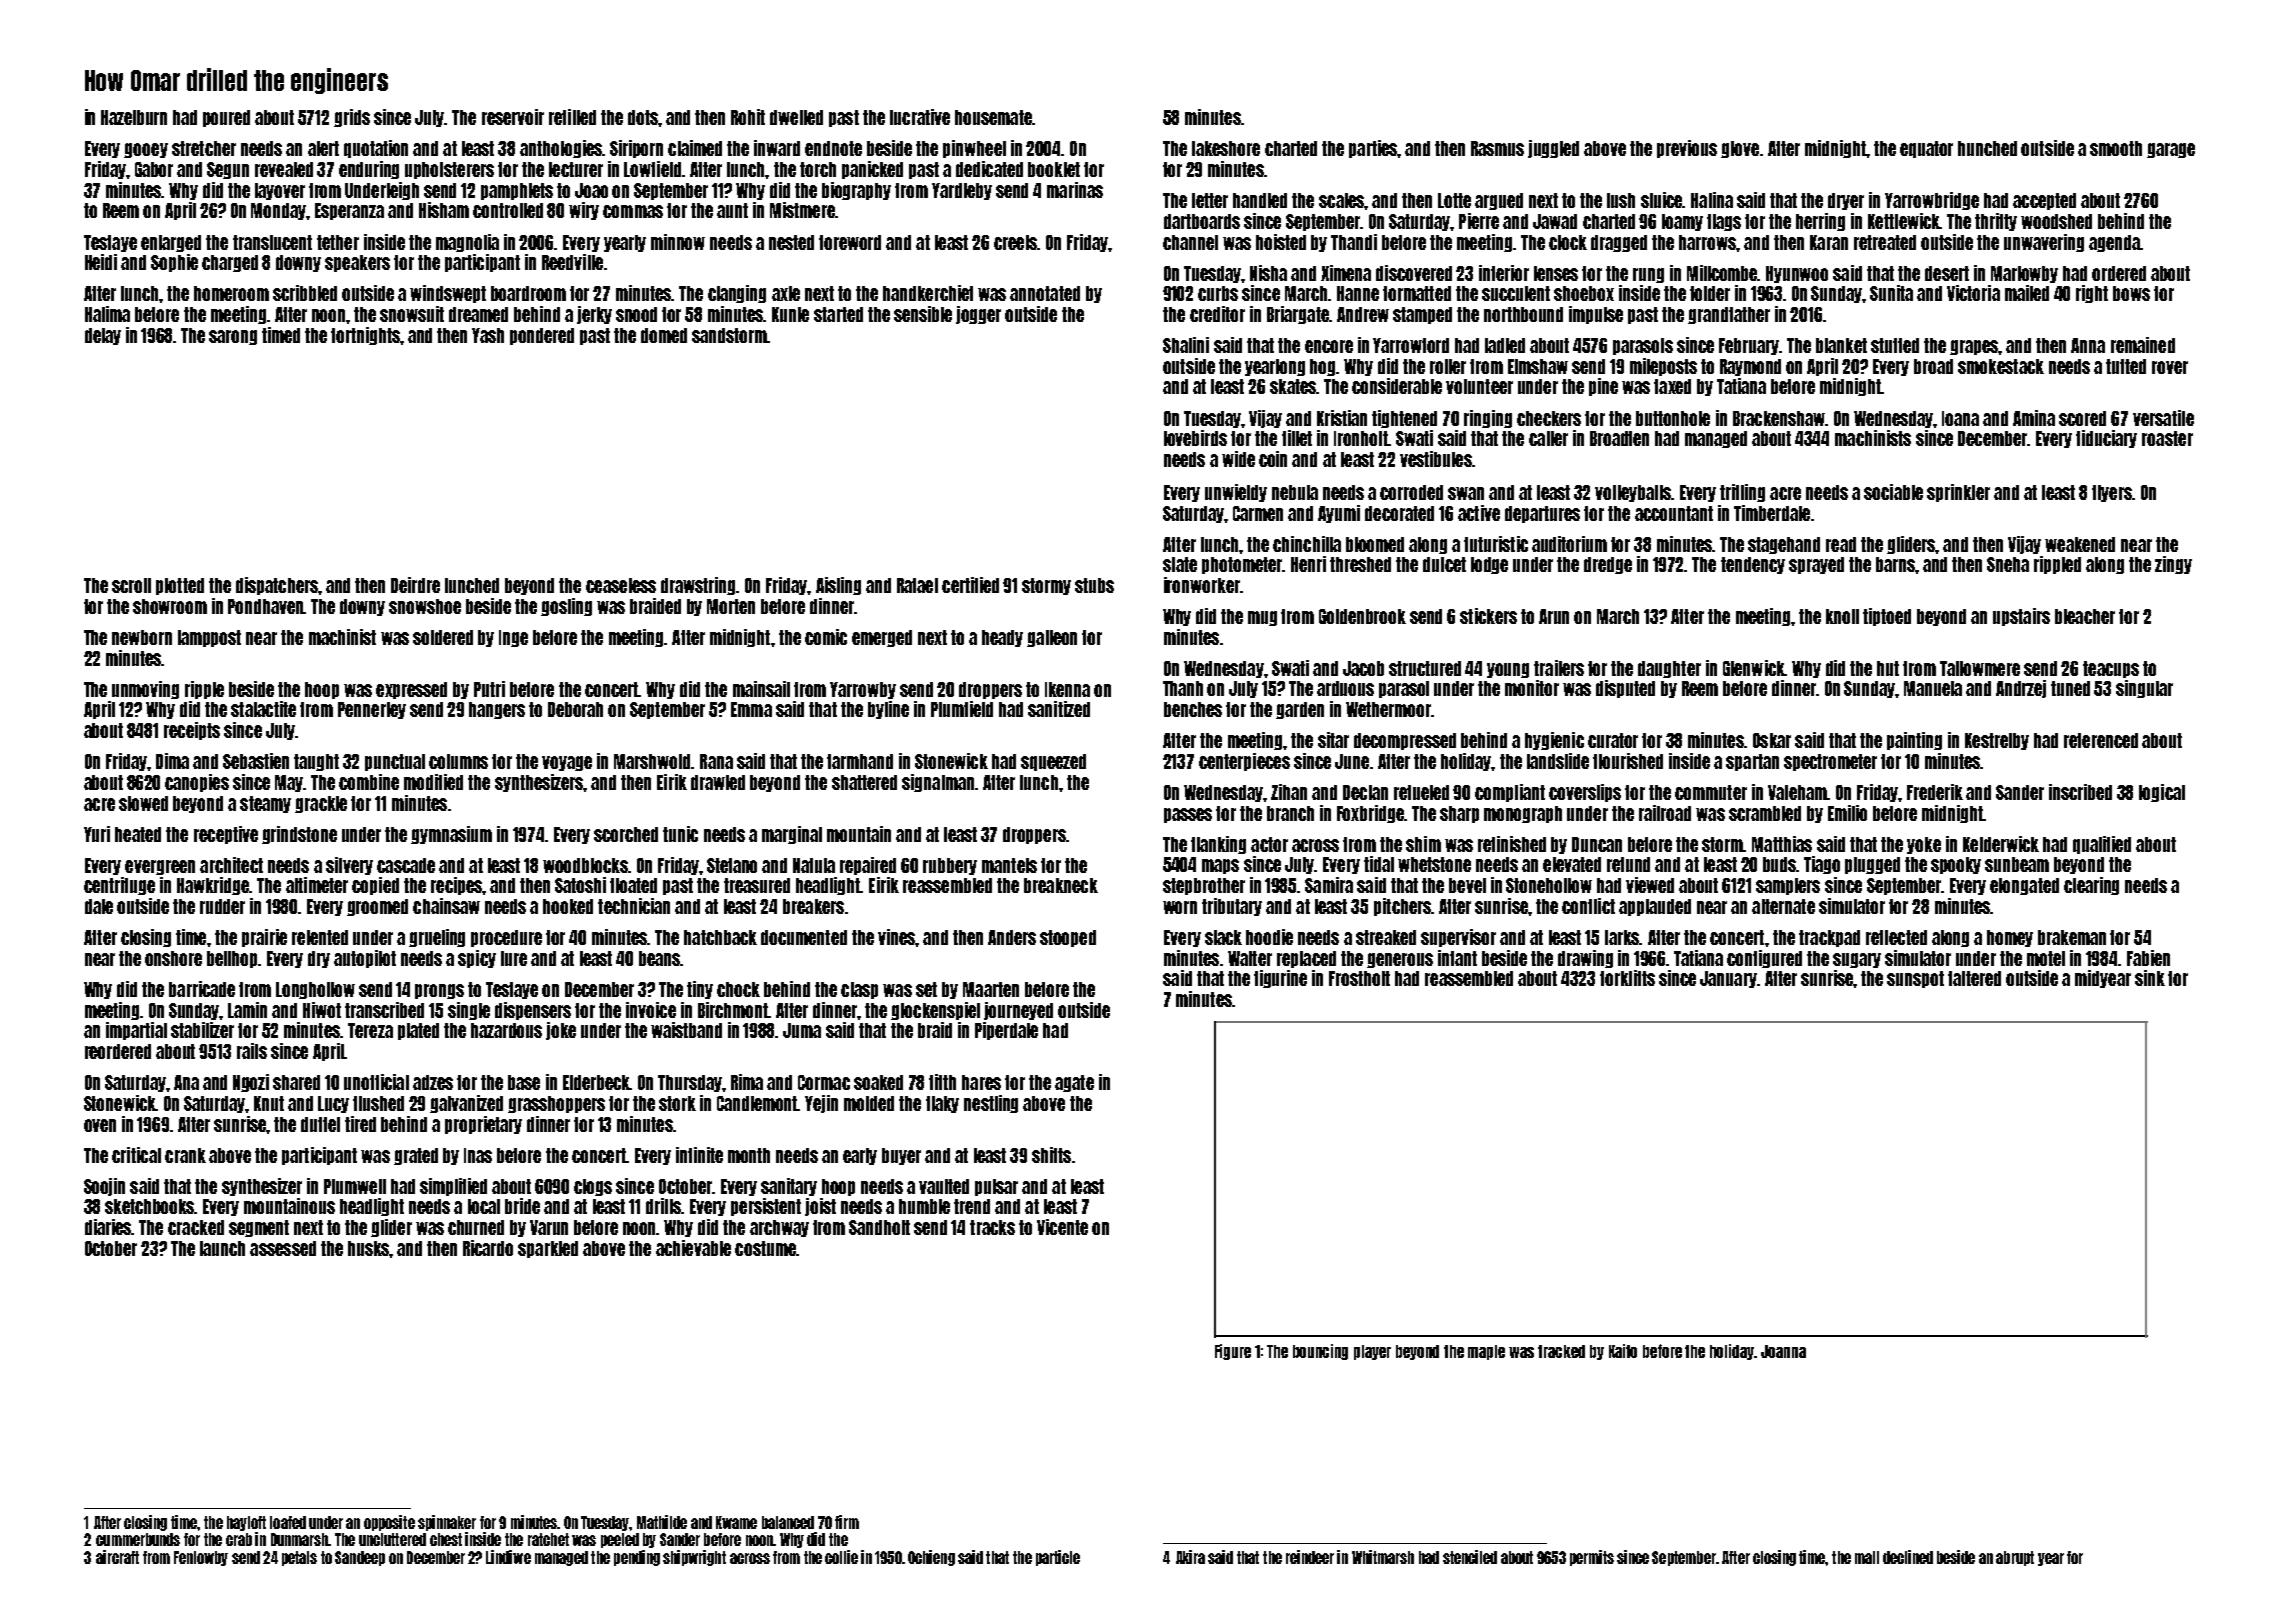 The width and height of the screenshot is (2282, 1614). I want to click on Mathilde, so click(662, 1522).
